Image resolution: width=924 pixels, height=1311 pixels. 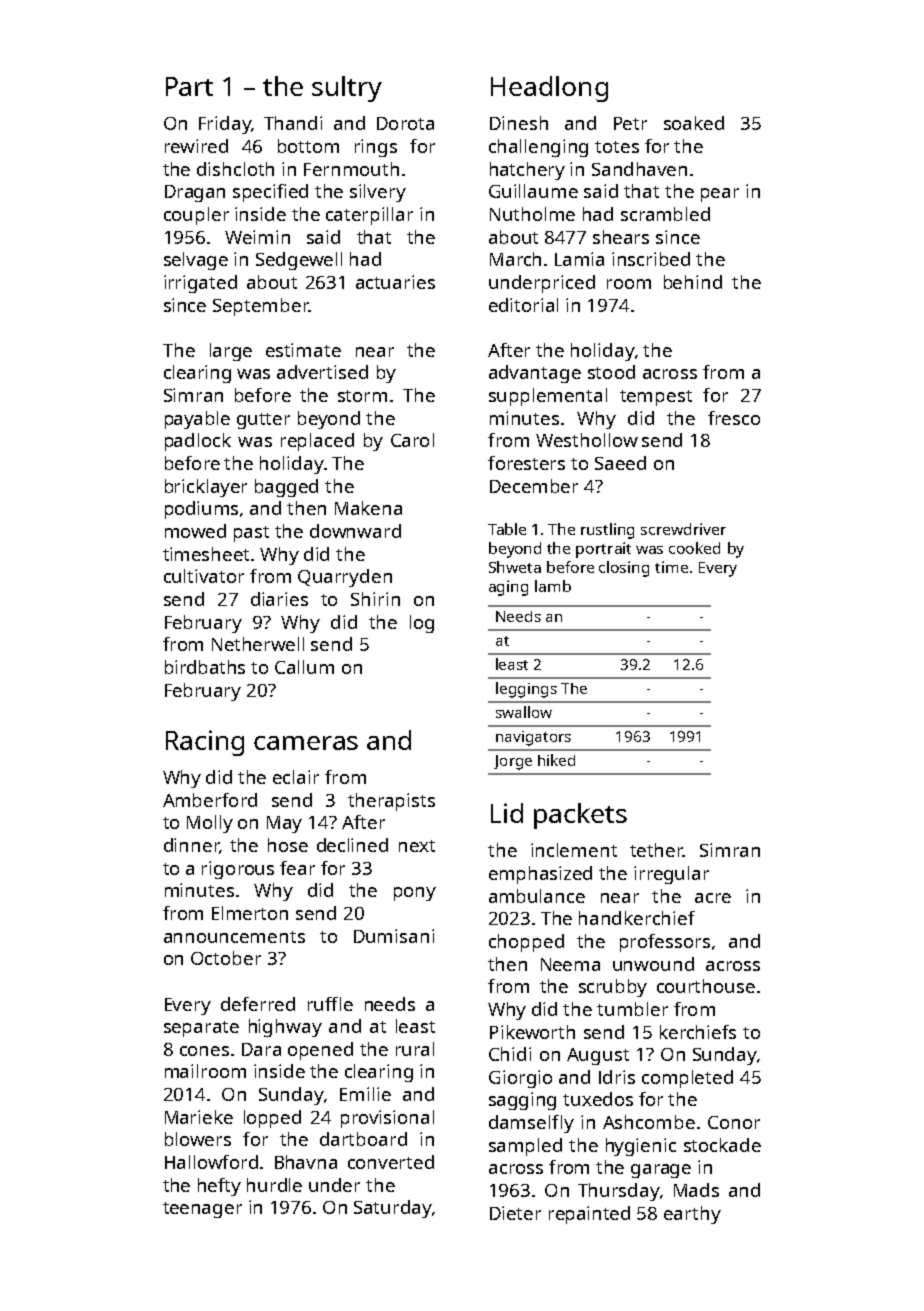 What do you see at coordinates (531, 1124) in the screenshot?
I see `damselfly` at bounding box center [531, 1124].
